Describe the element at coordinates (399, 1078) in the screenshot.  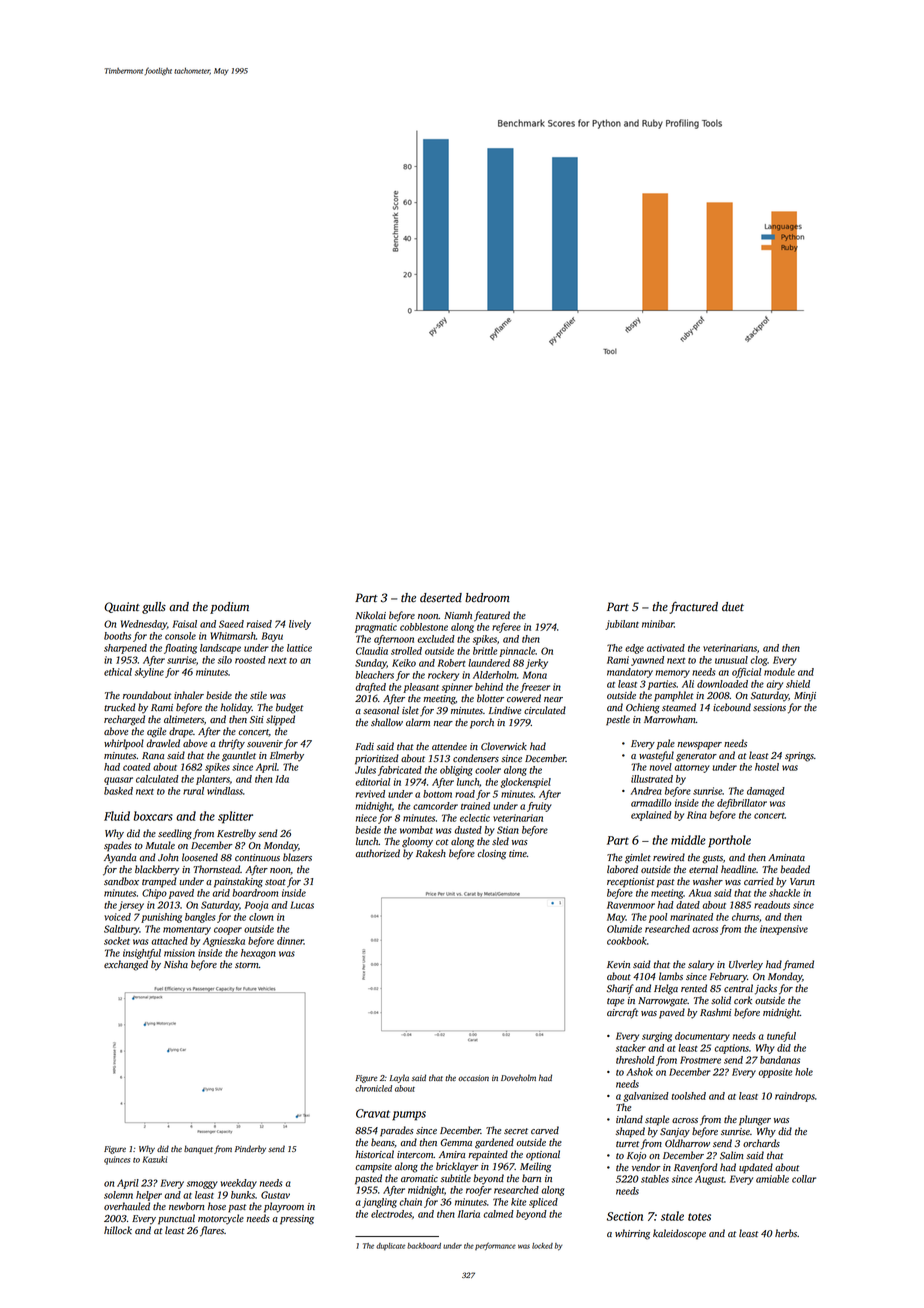
I see `Layla` at that location.
